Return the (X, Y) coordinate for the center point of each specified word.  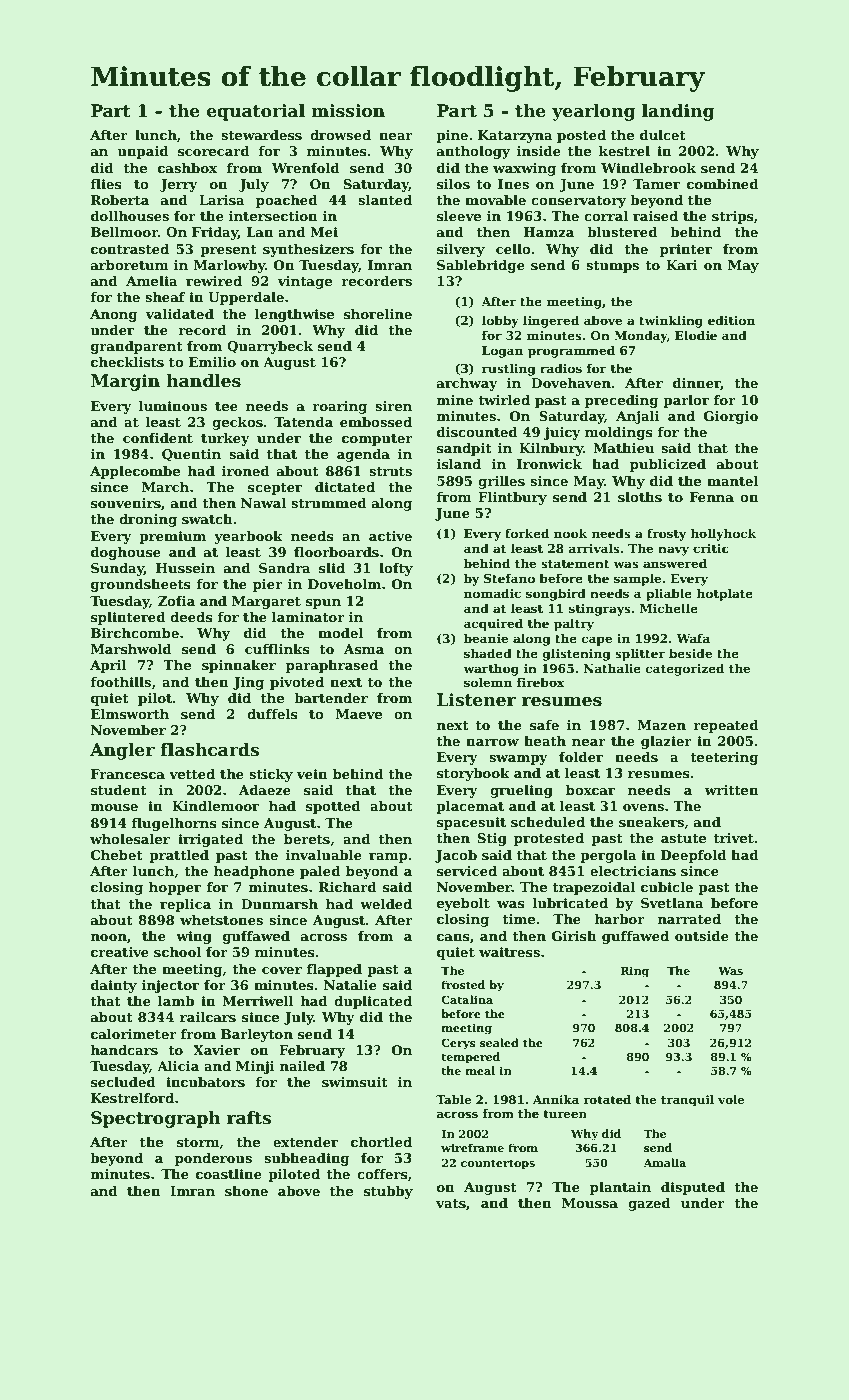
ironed (246, 471)
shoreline (378, 314)
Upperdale (246, 298)
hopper (175, 888)
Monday (640, 336)
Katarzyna (515, 136)
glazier (666, 742)
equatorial (256, 112)
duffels (272, 714)
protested (549, 839)
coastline (229, 1174)
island (458, 464)
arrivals (594, 548)
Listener (476, 700)
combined (723, 184)
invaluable (324, 855)
